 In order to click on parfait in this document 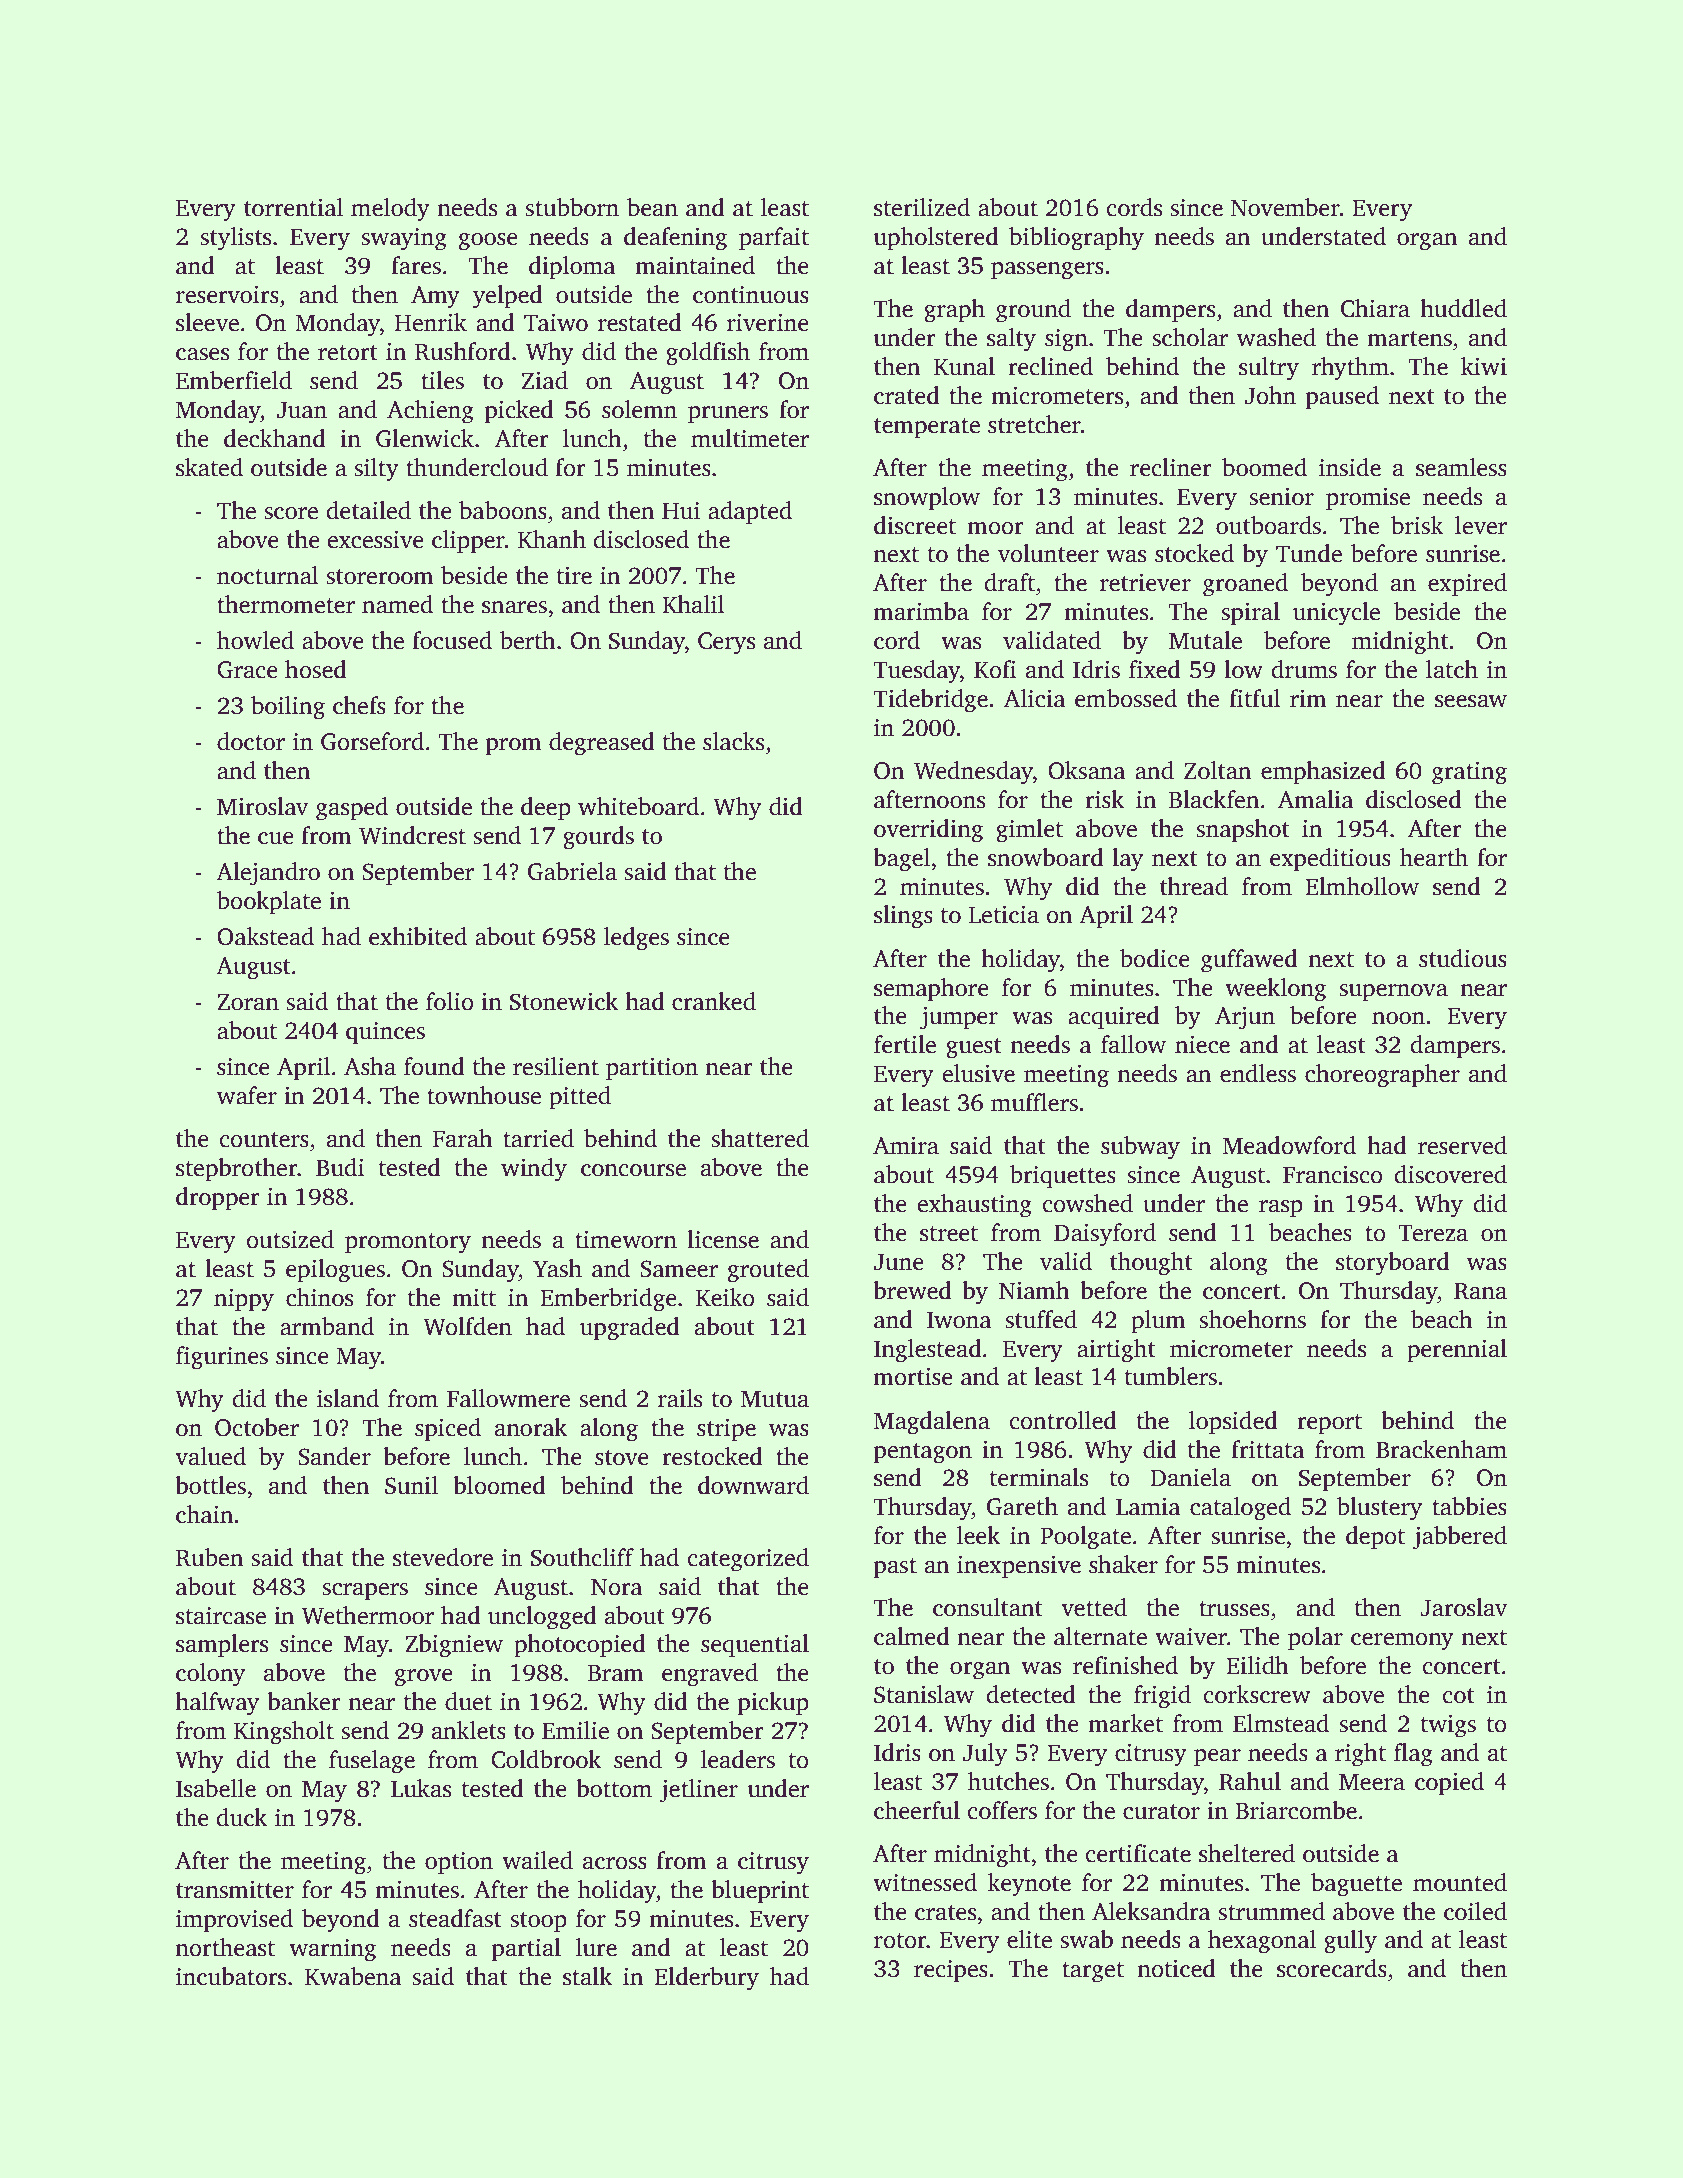, I will do `click(774, 239)`.
